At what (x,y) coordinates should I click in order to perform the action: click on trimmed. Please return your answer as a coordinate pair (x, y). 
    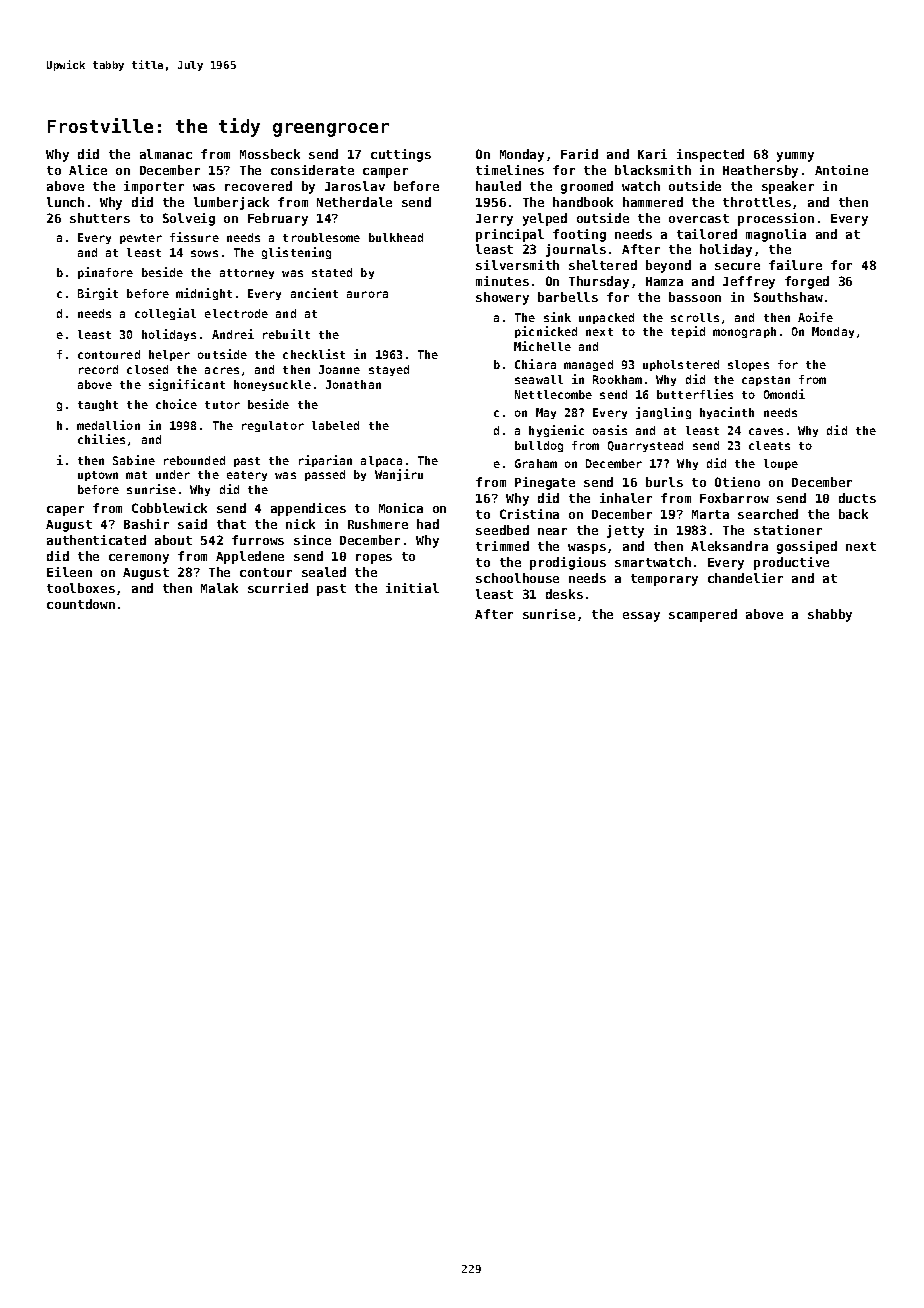
    Looking at the image, I should click on (502, 546).
